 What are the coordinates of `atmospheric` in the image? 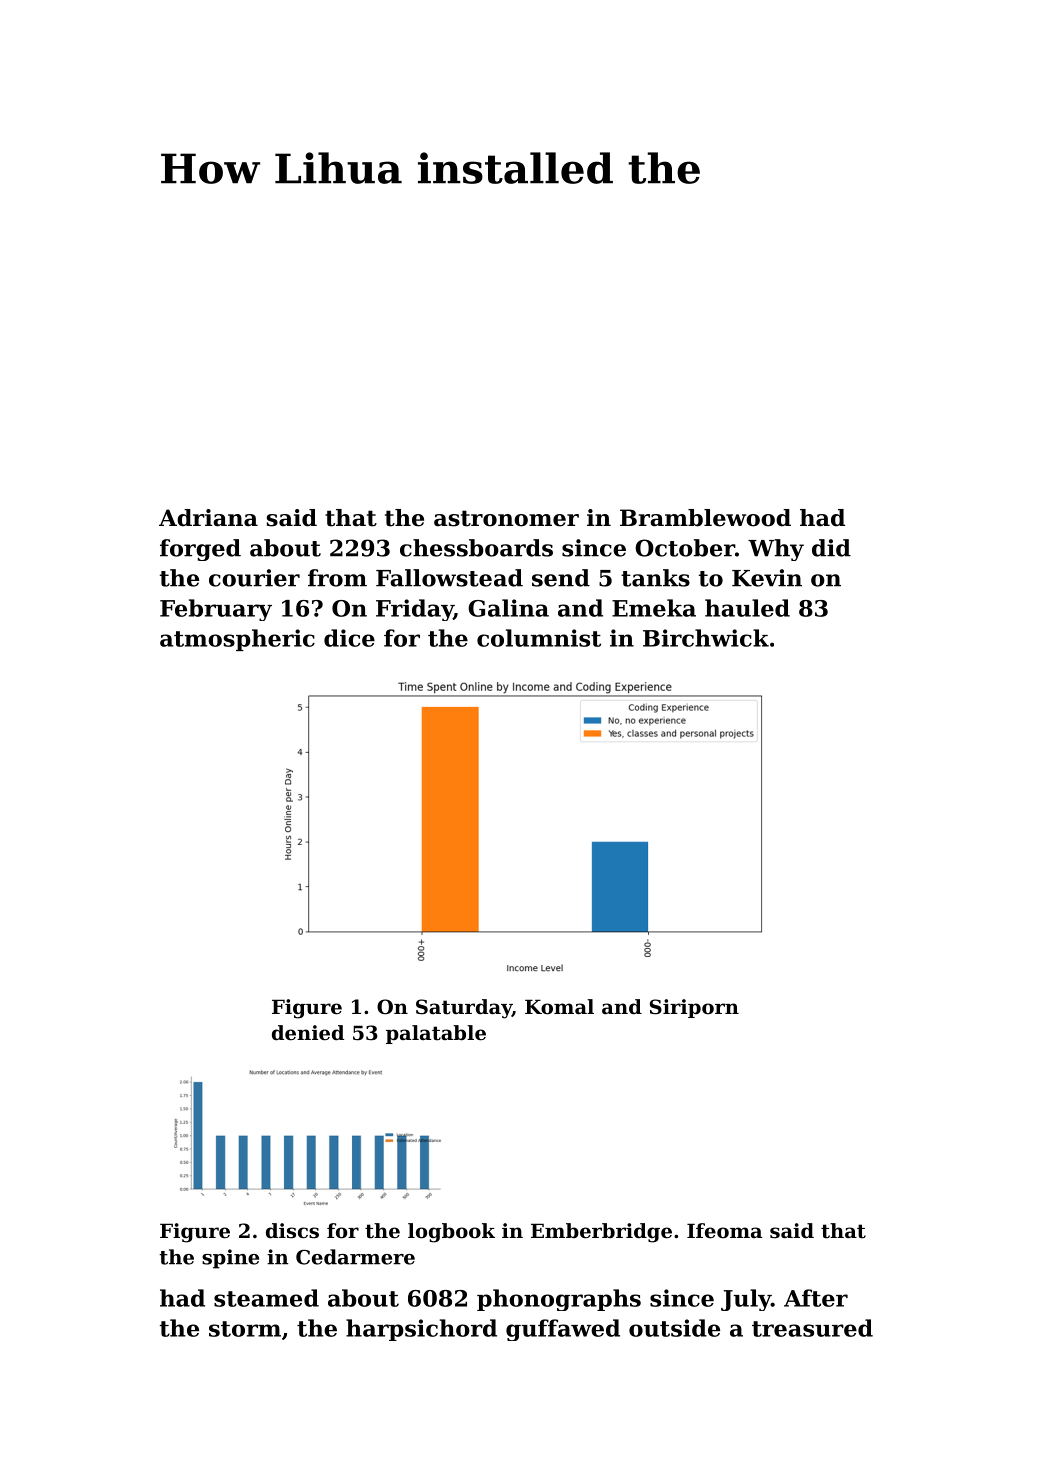 It's located at (237, 640).
